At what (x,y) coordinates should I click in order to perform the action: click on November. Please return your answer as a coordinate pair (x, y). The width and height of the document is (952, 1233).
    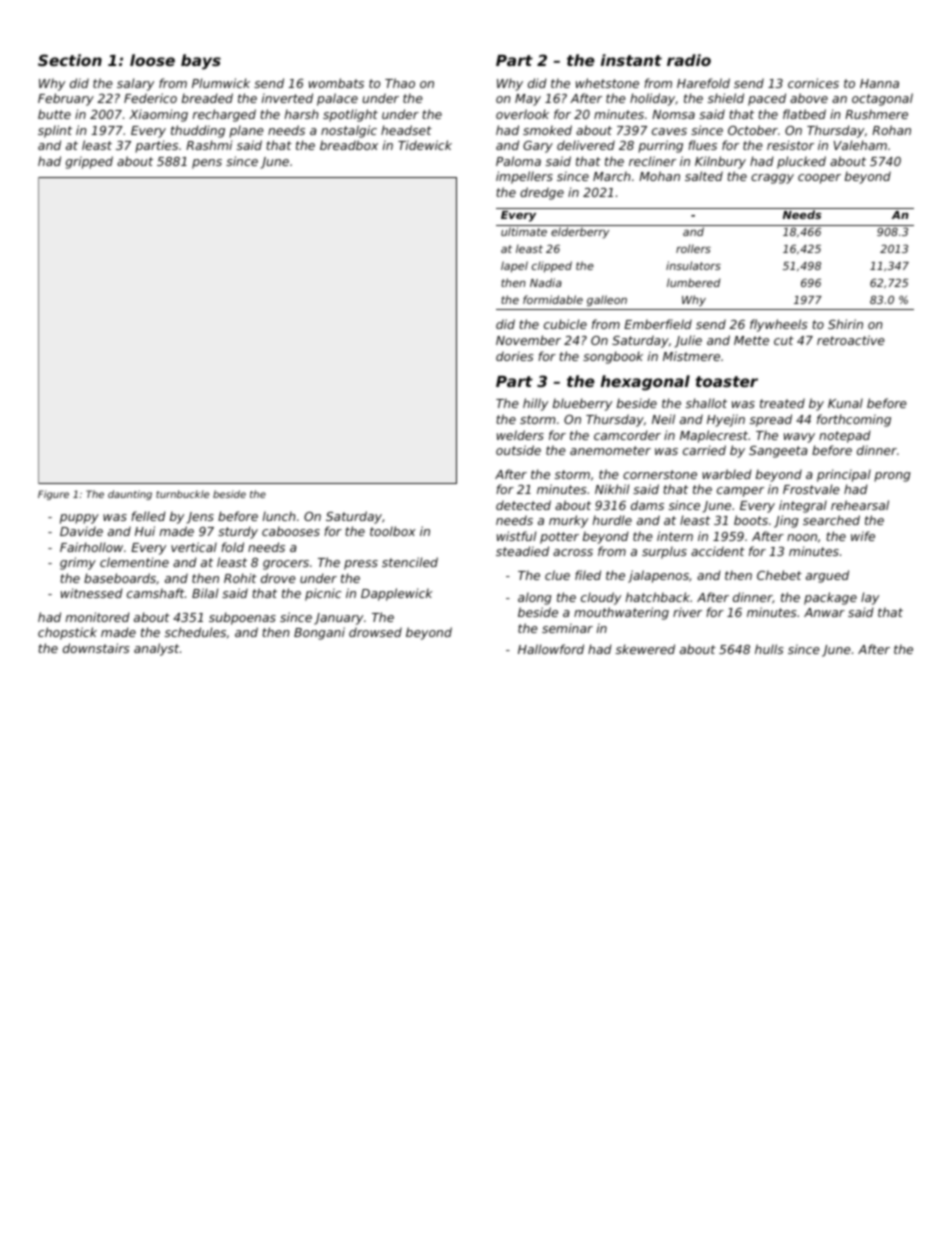
    Looking at the image, I should click on (528, 340).
